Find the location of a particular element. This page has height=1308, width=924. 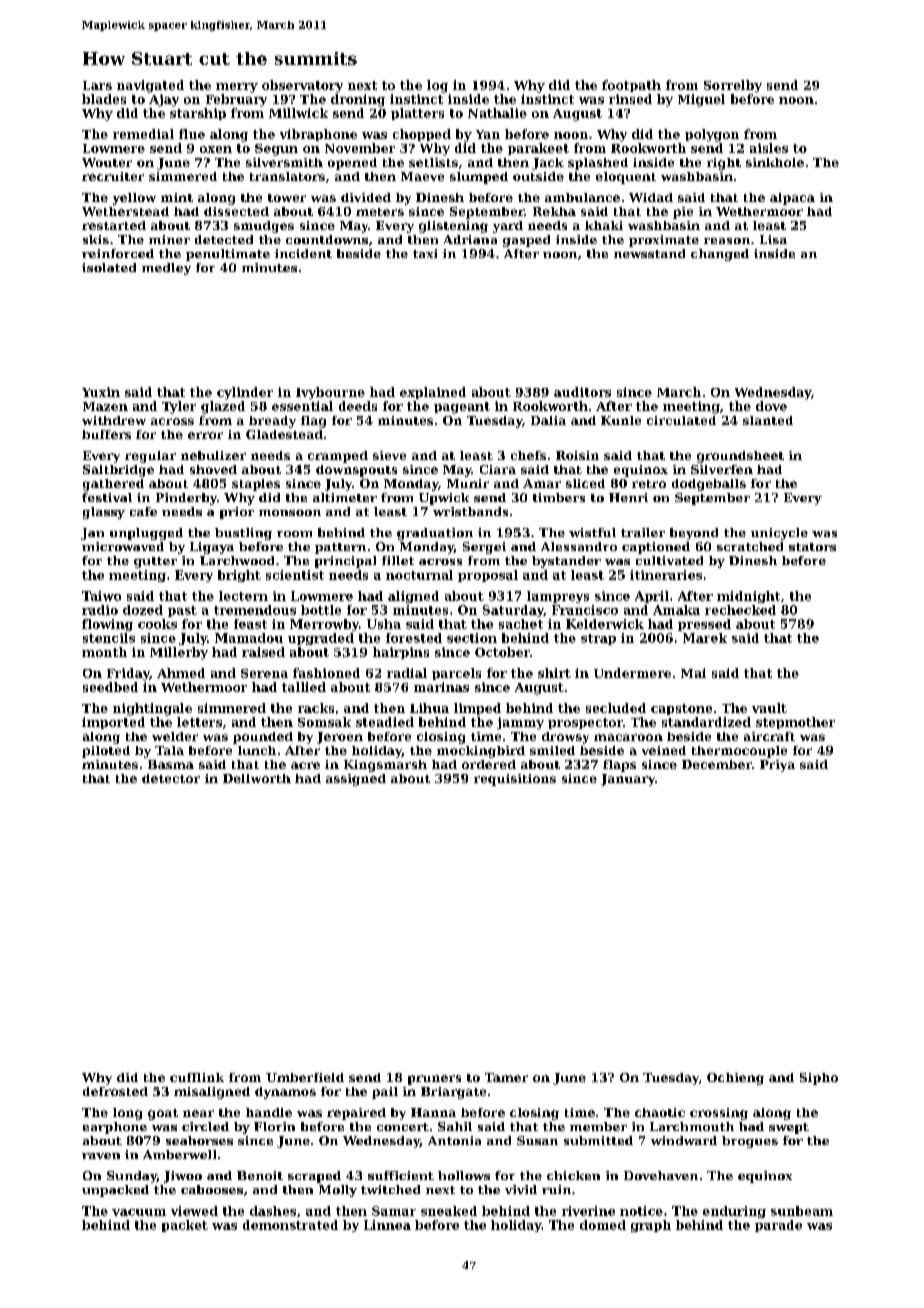

forested is located at coordinates (414, 638).
